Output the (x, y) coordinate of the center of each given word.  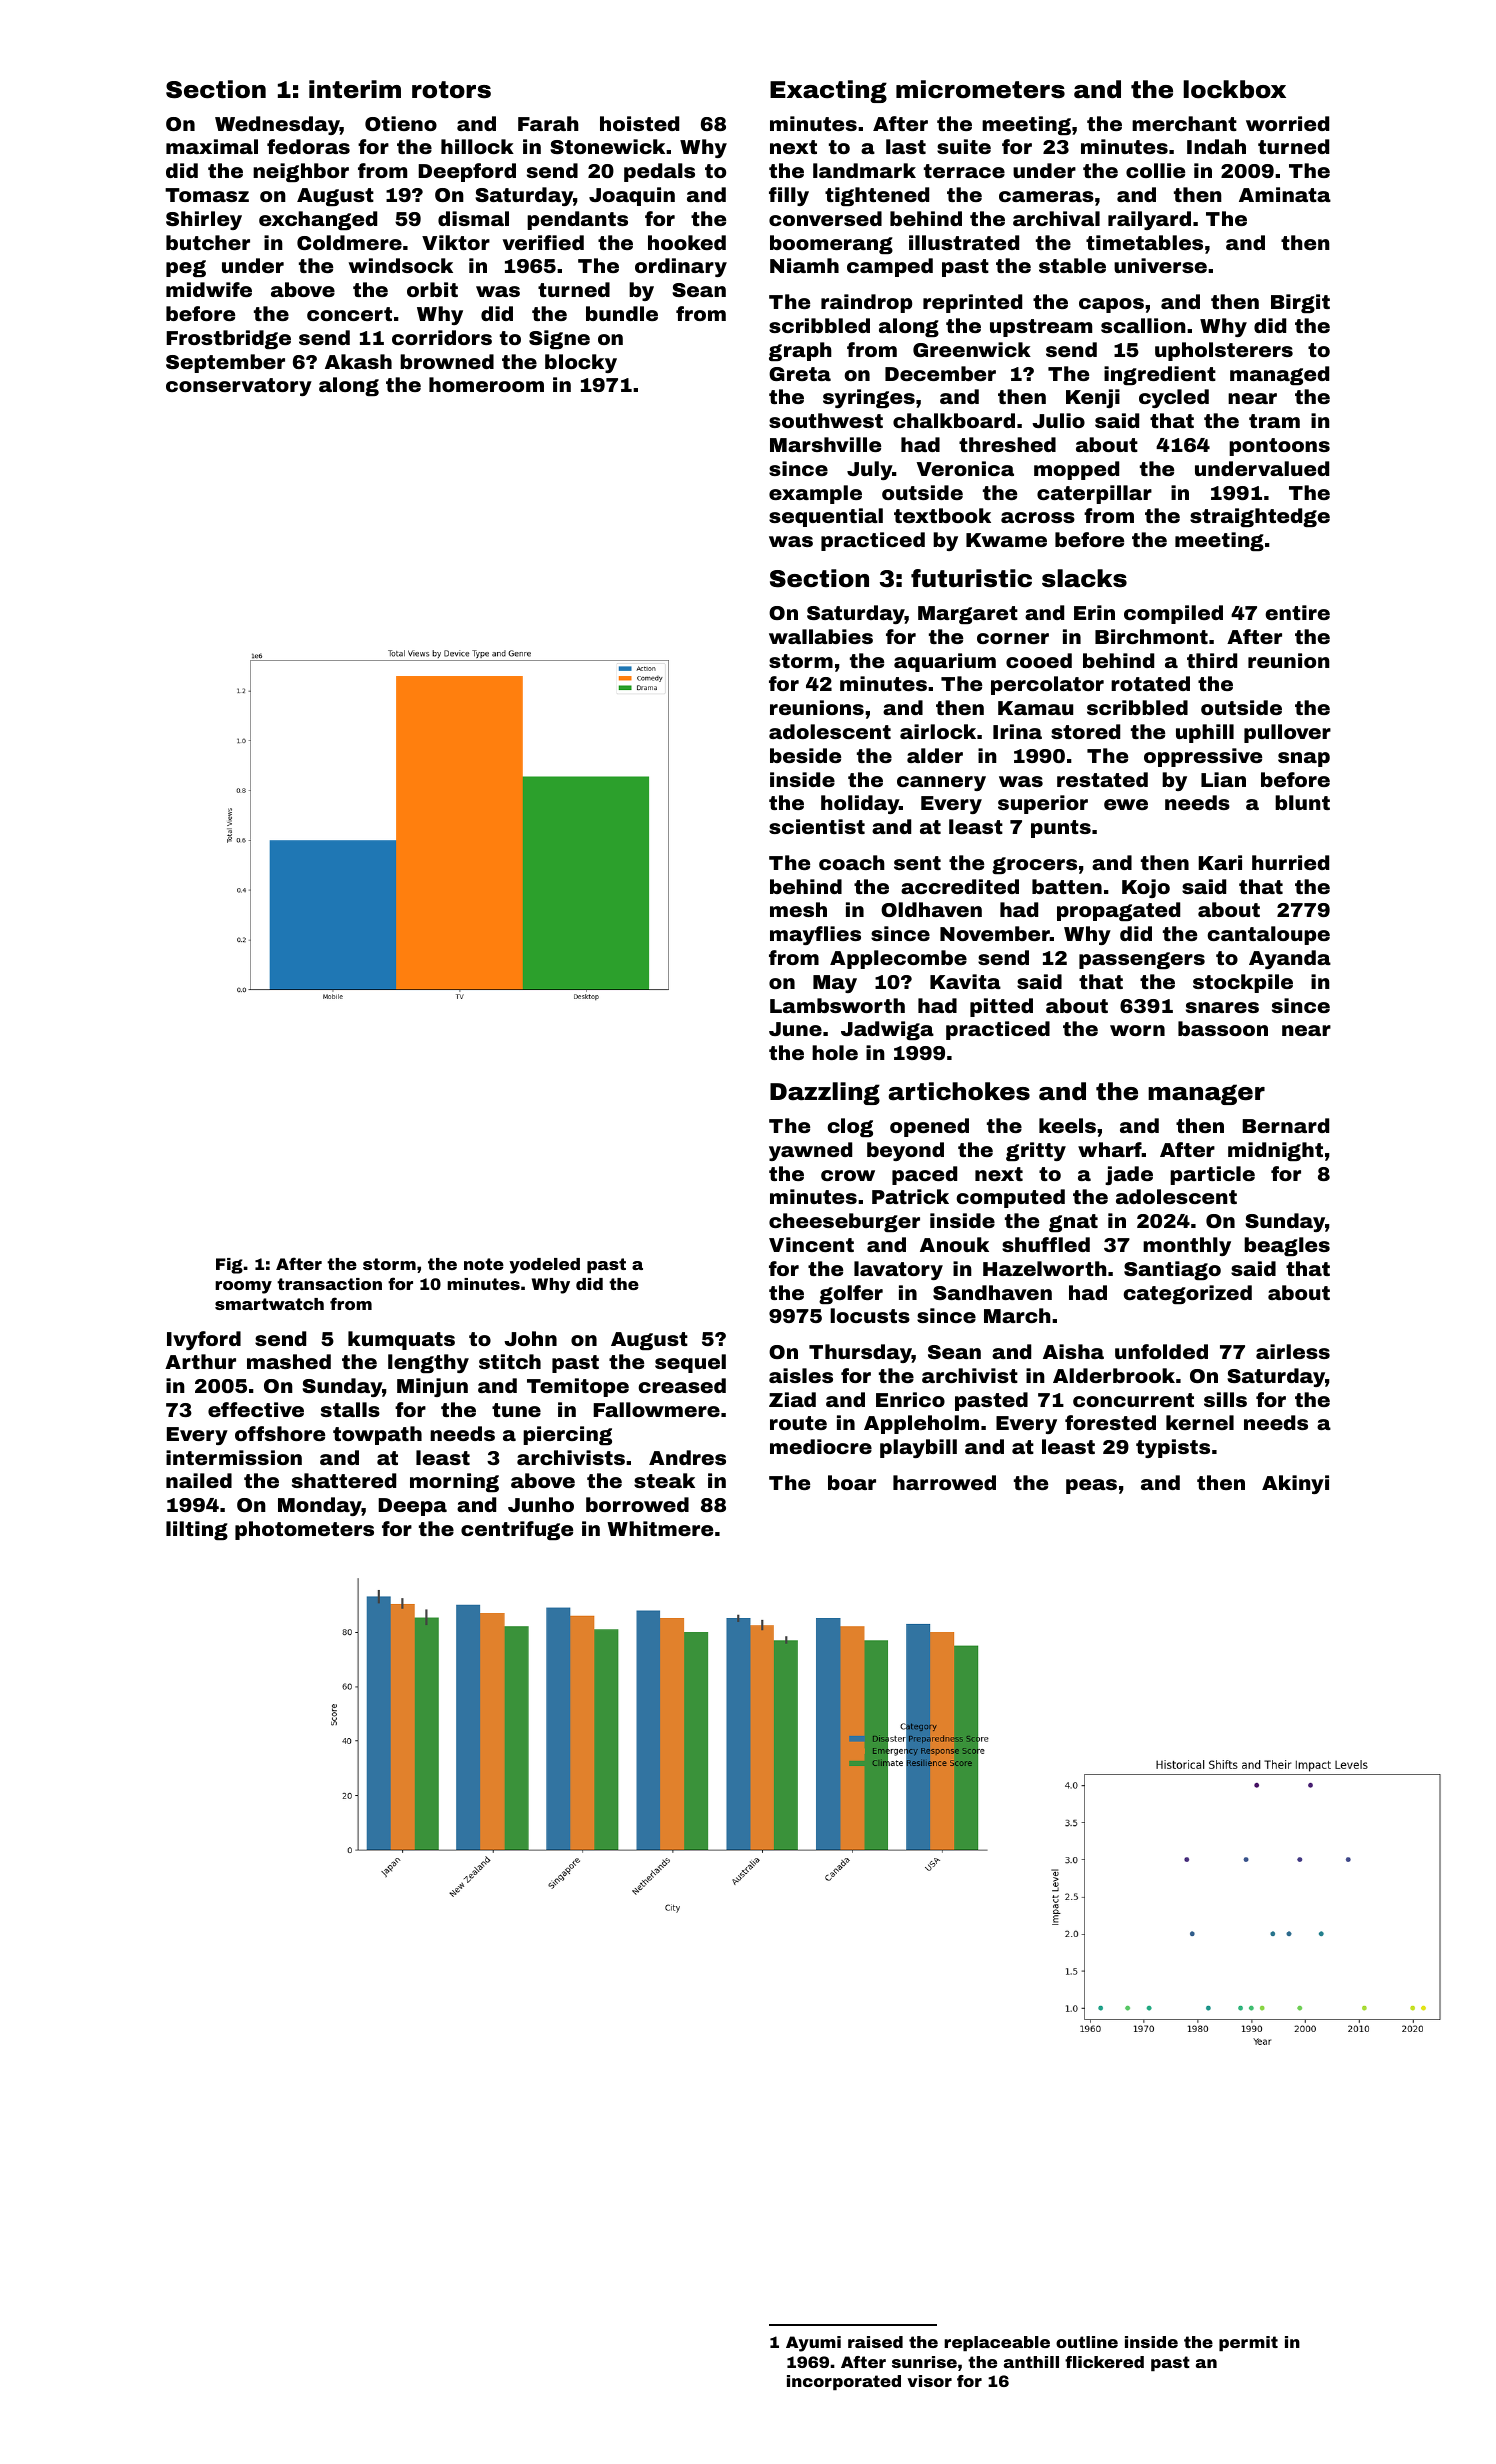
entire (1297, 612)
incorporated (844, 2383)
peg (186, 268)
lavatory (898, 1270)
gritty (1036, 1151)
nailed (199, 1480)
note (484, 1264)
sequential (826, 517)
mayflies (815, 935)
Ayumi (813, 2344)
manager (1206, 1094)
